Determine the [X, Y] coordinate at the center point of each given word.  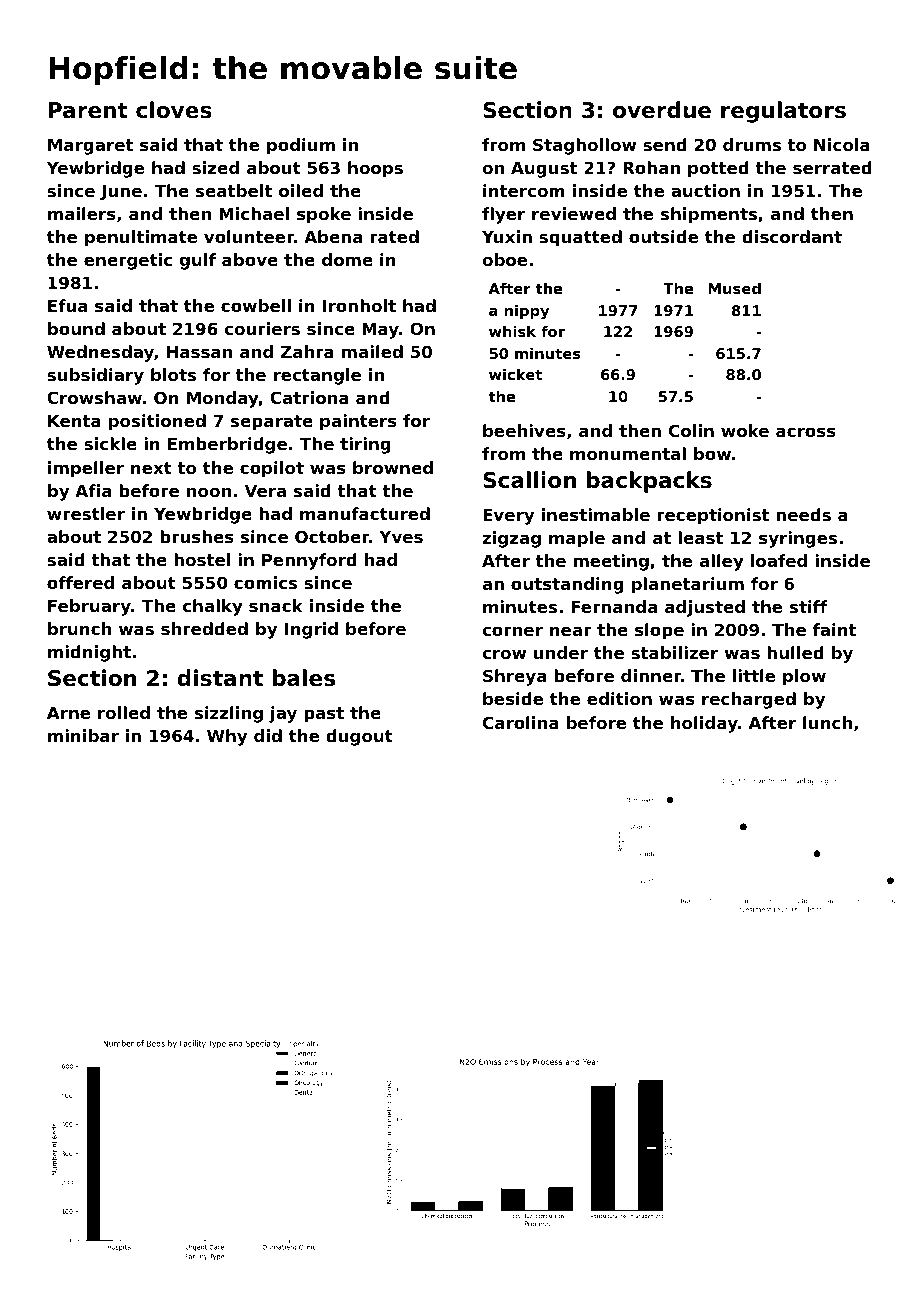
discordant [792, 236]
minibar [83, 735]
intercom [524, 190]
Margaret [90, 147]
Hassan [199, 352]
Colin [691, 430]
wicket [515, 374]
